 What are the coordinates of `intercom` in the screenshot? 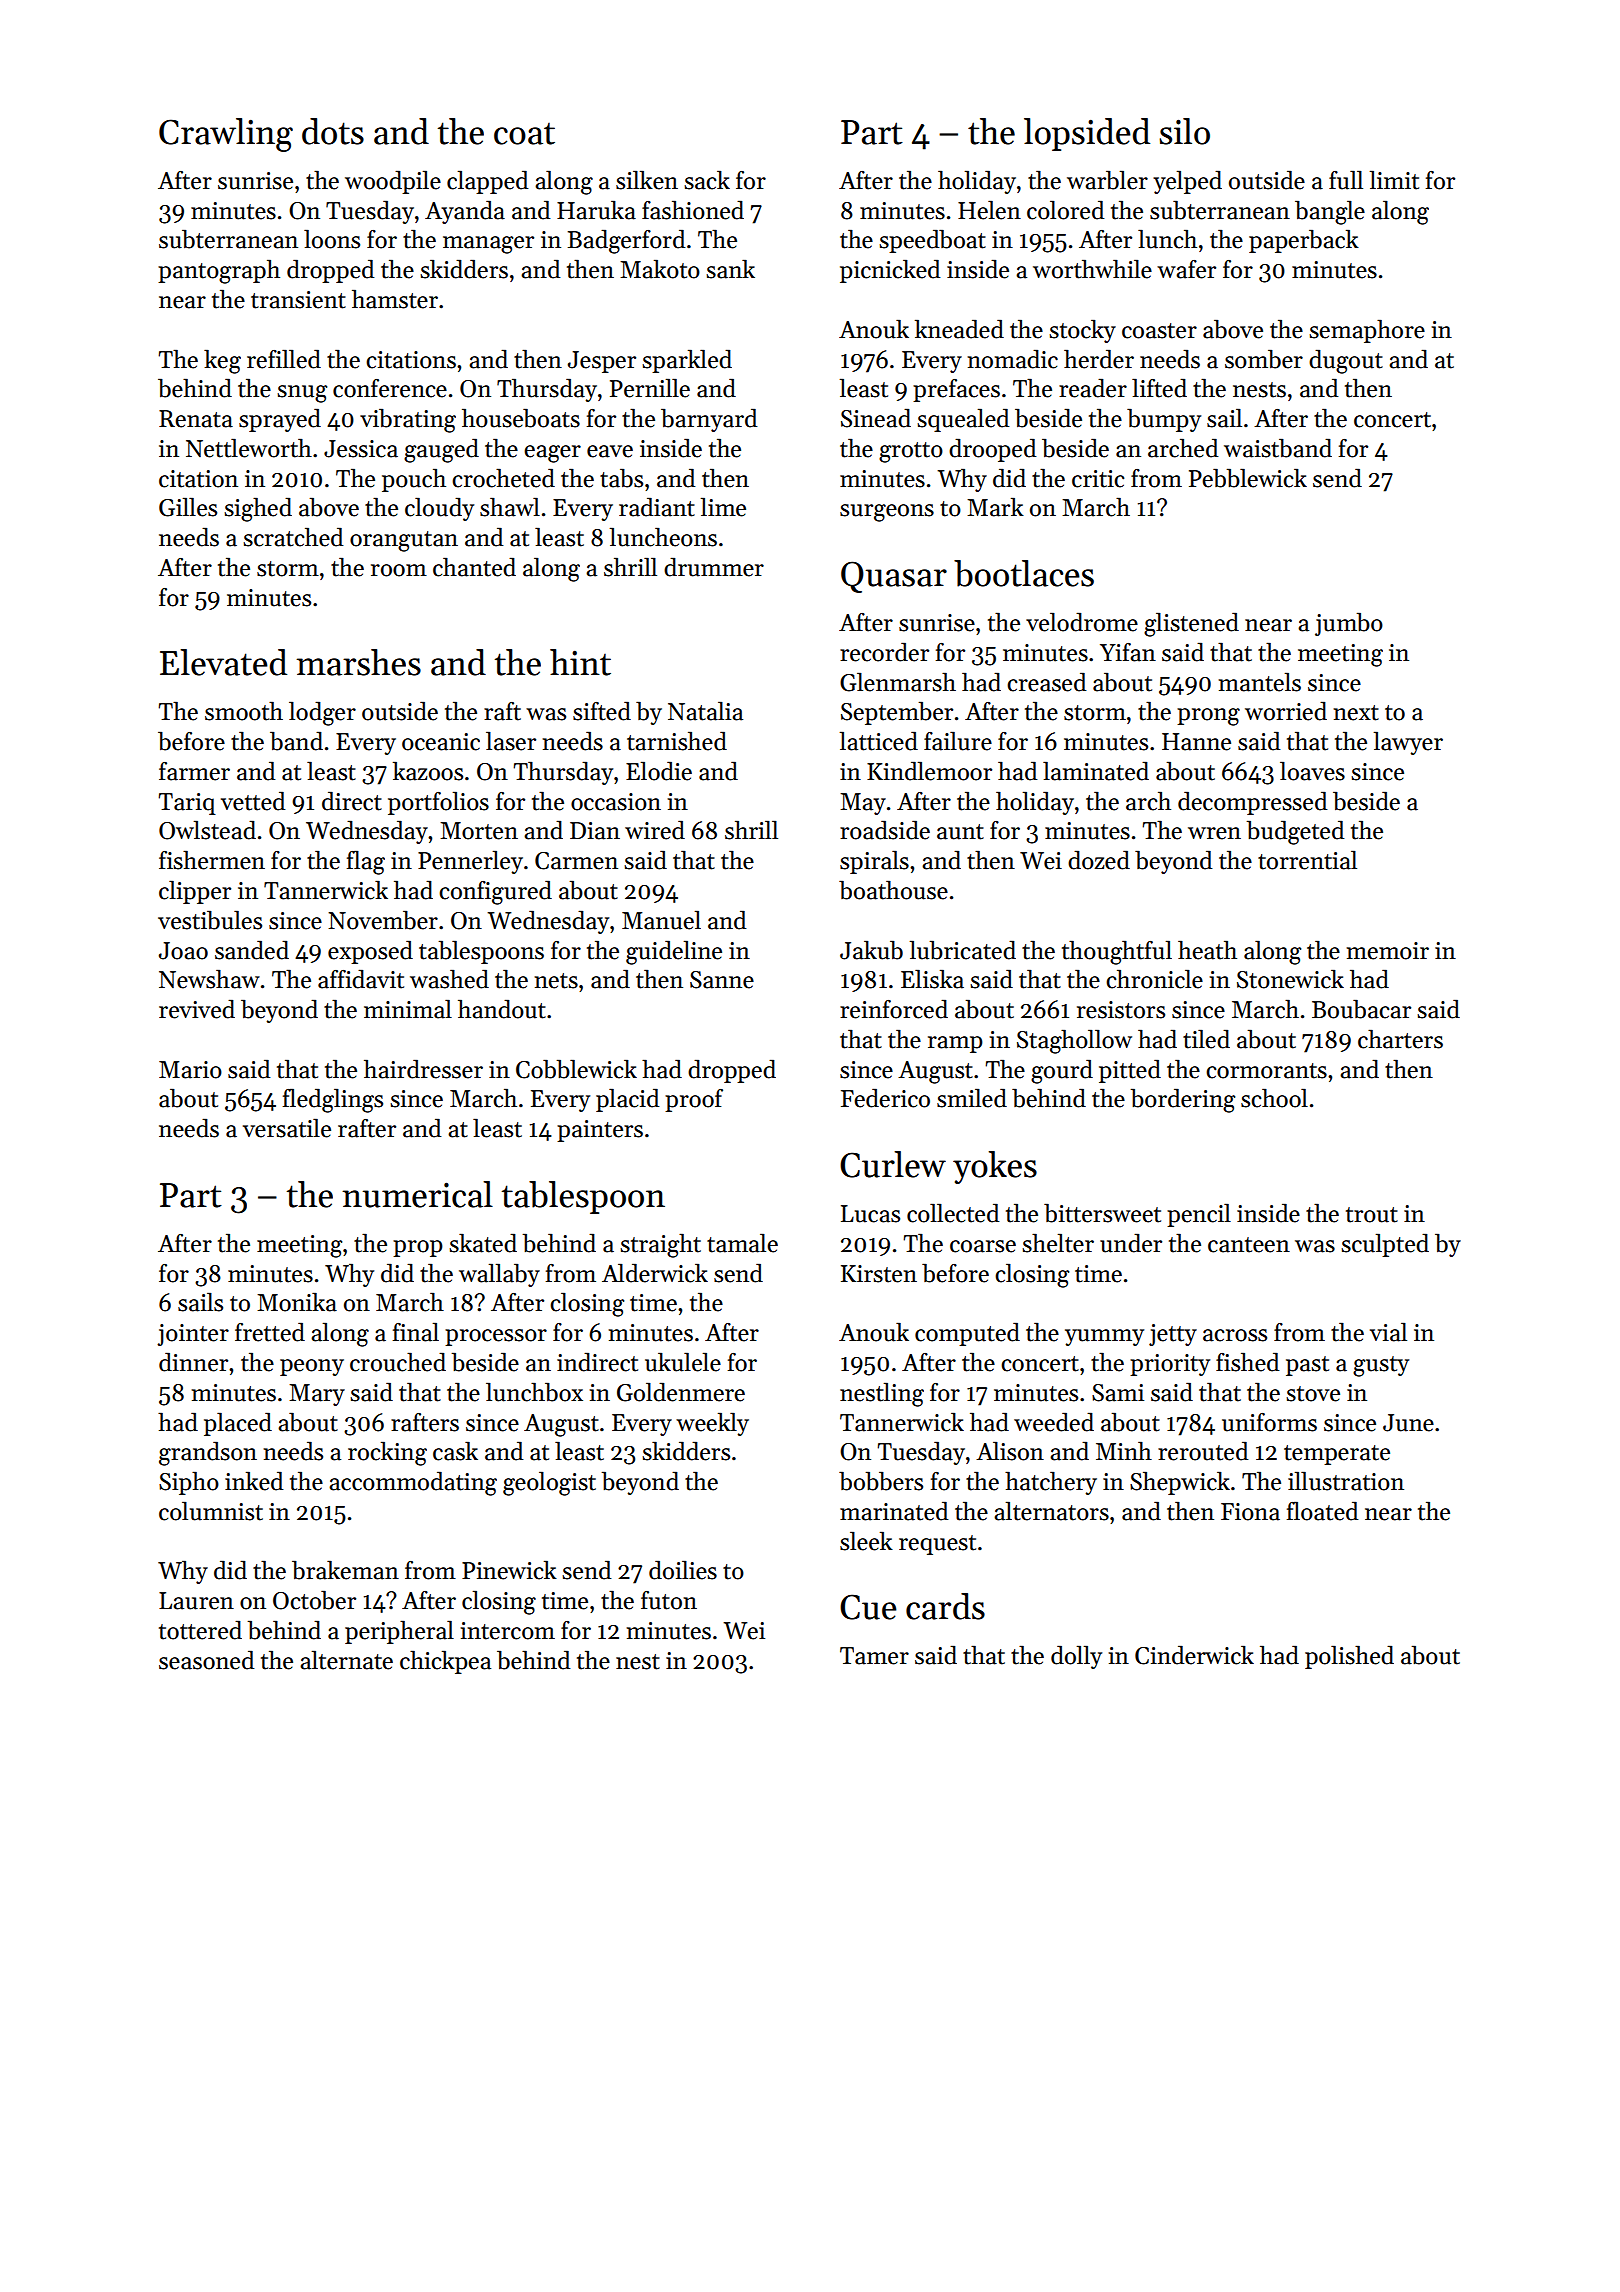 It's located at (508, 1631).
